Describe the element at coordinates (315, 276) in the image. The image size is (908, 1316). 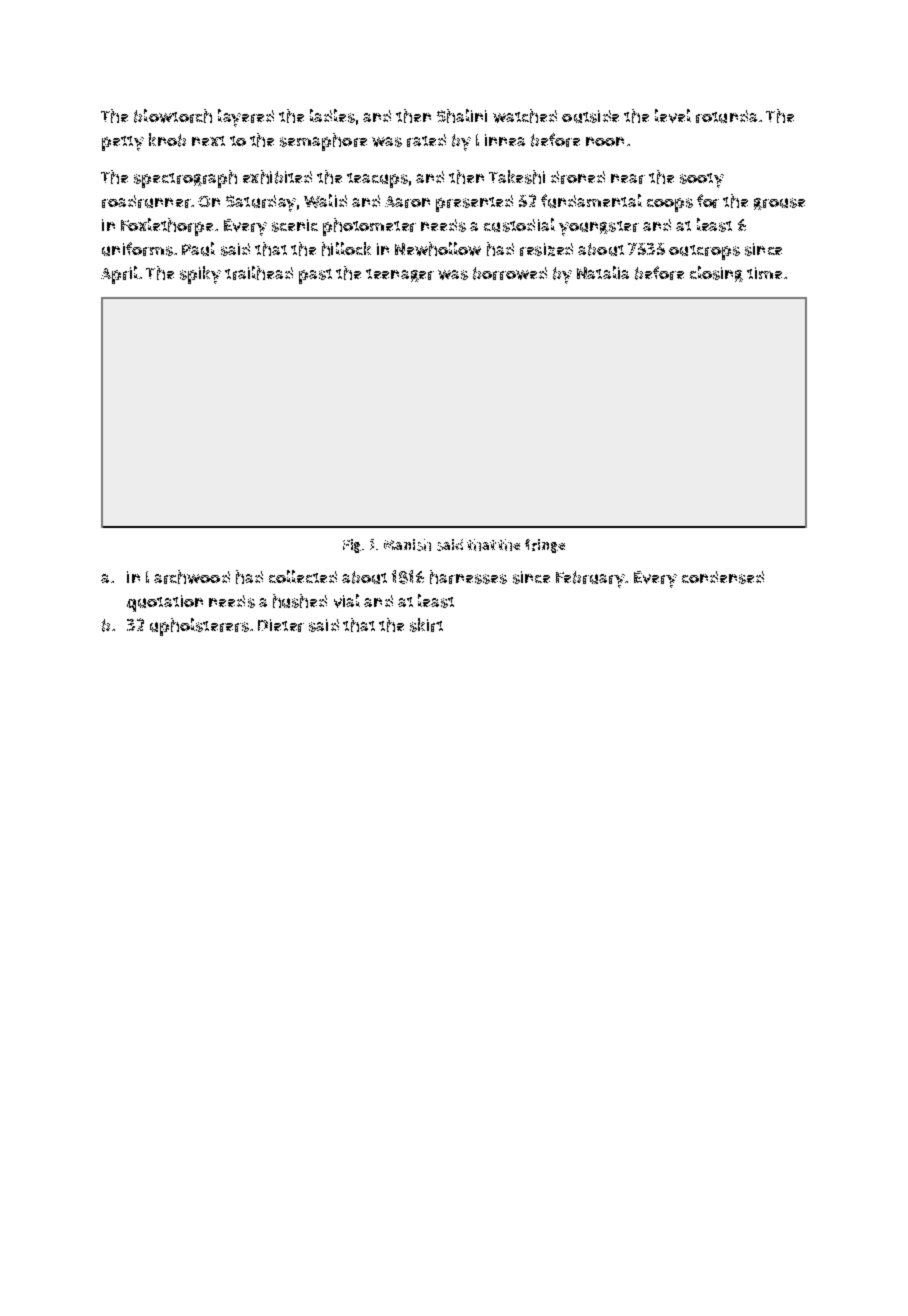
I see `past` at that location.
